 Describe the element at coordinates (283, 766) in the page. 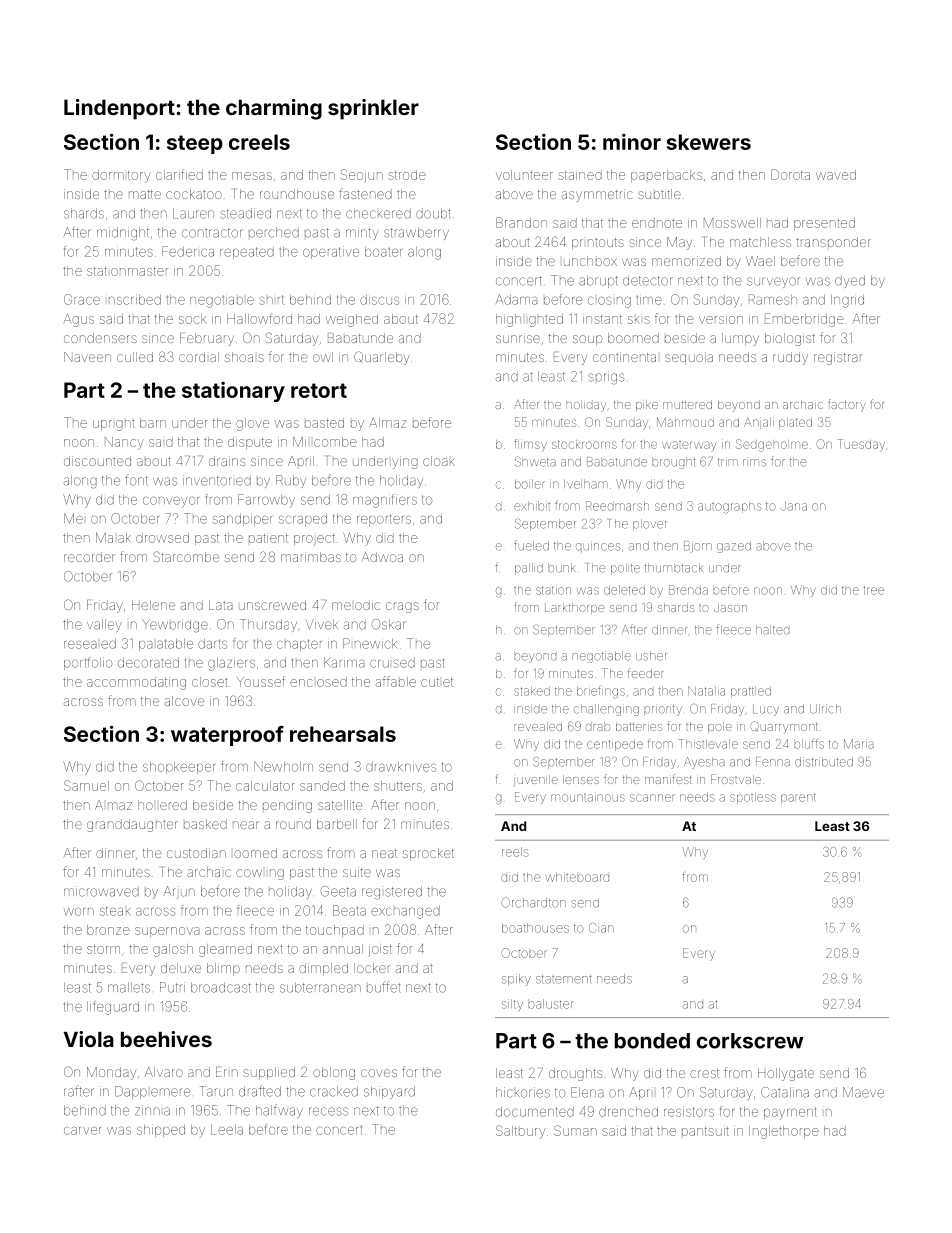

I see `Newholm` at that location.
